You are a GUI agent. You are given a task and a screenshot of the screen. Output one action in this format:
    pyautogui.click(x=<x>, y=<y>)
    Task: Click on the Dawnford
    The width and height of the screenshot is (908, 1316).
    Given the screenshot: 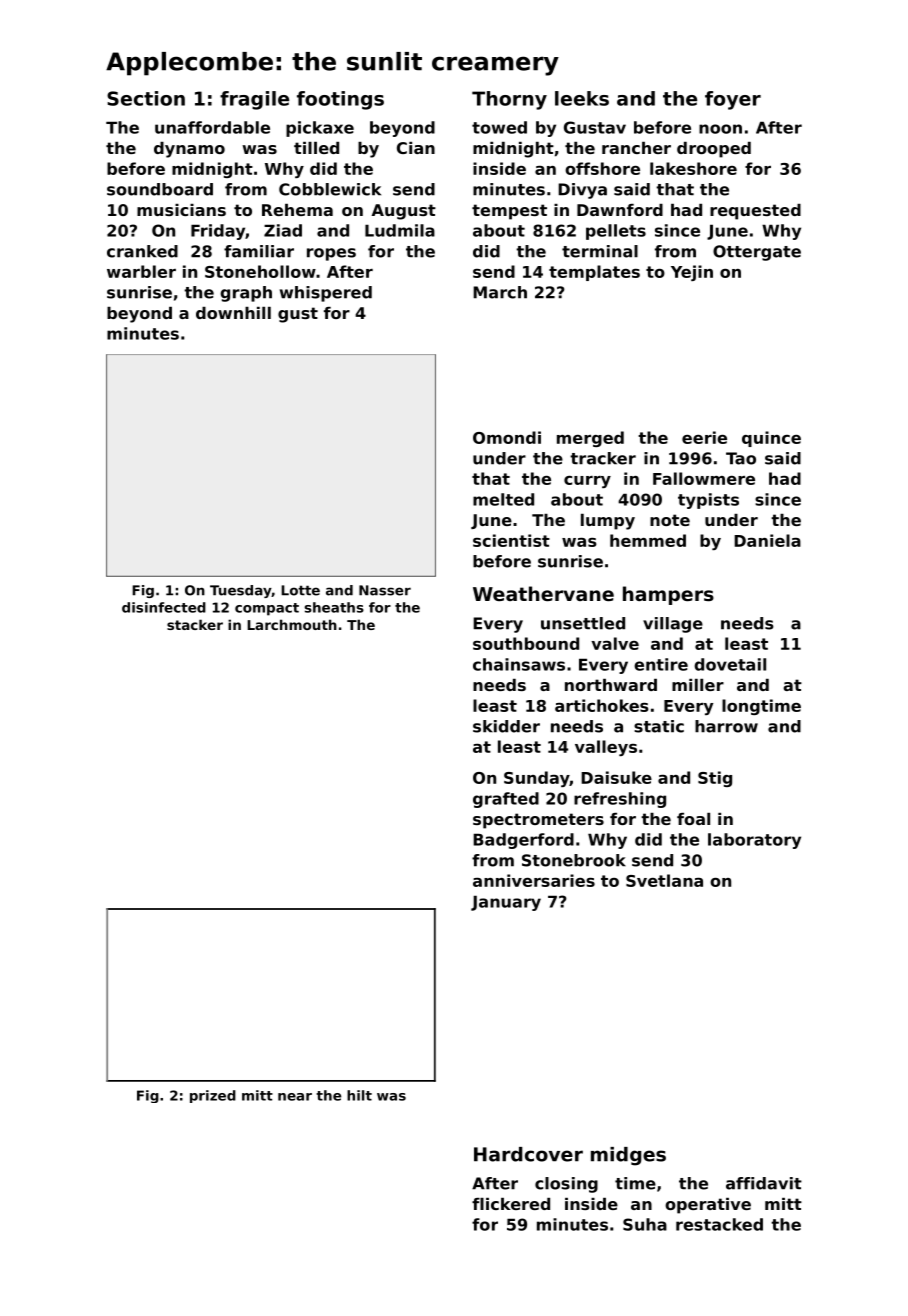 What is the action you would take?
    pyautogui.click(x=620, y=210)
